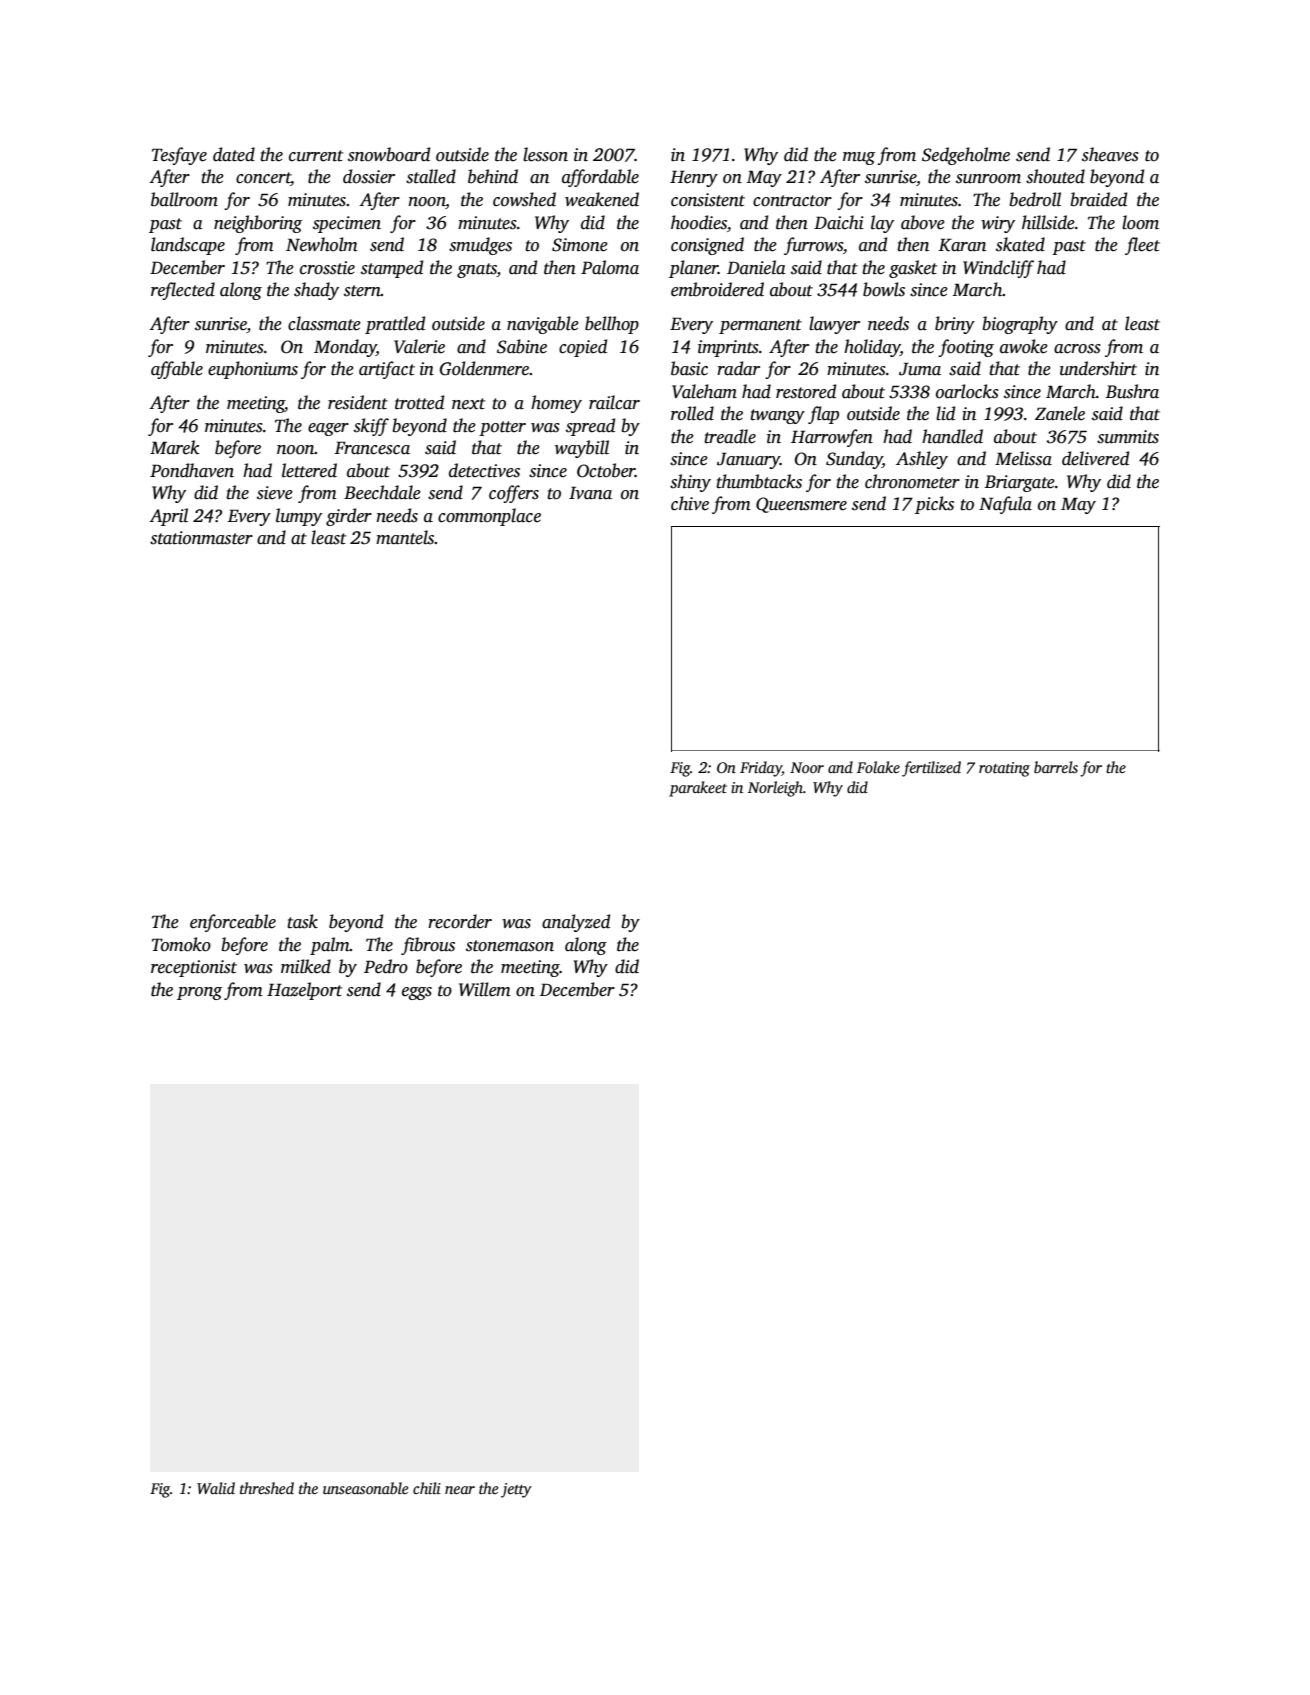 This screenshot has height=1695, width=1310. Describe the element at coordinates (365, 1488) in the screenshot. I see `unseasonable` at that location.
